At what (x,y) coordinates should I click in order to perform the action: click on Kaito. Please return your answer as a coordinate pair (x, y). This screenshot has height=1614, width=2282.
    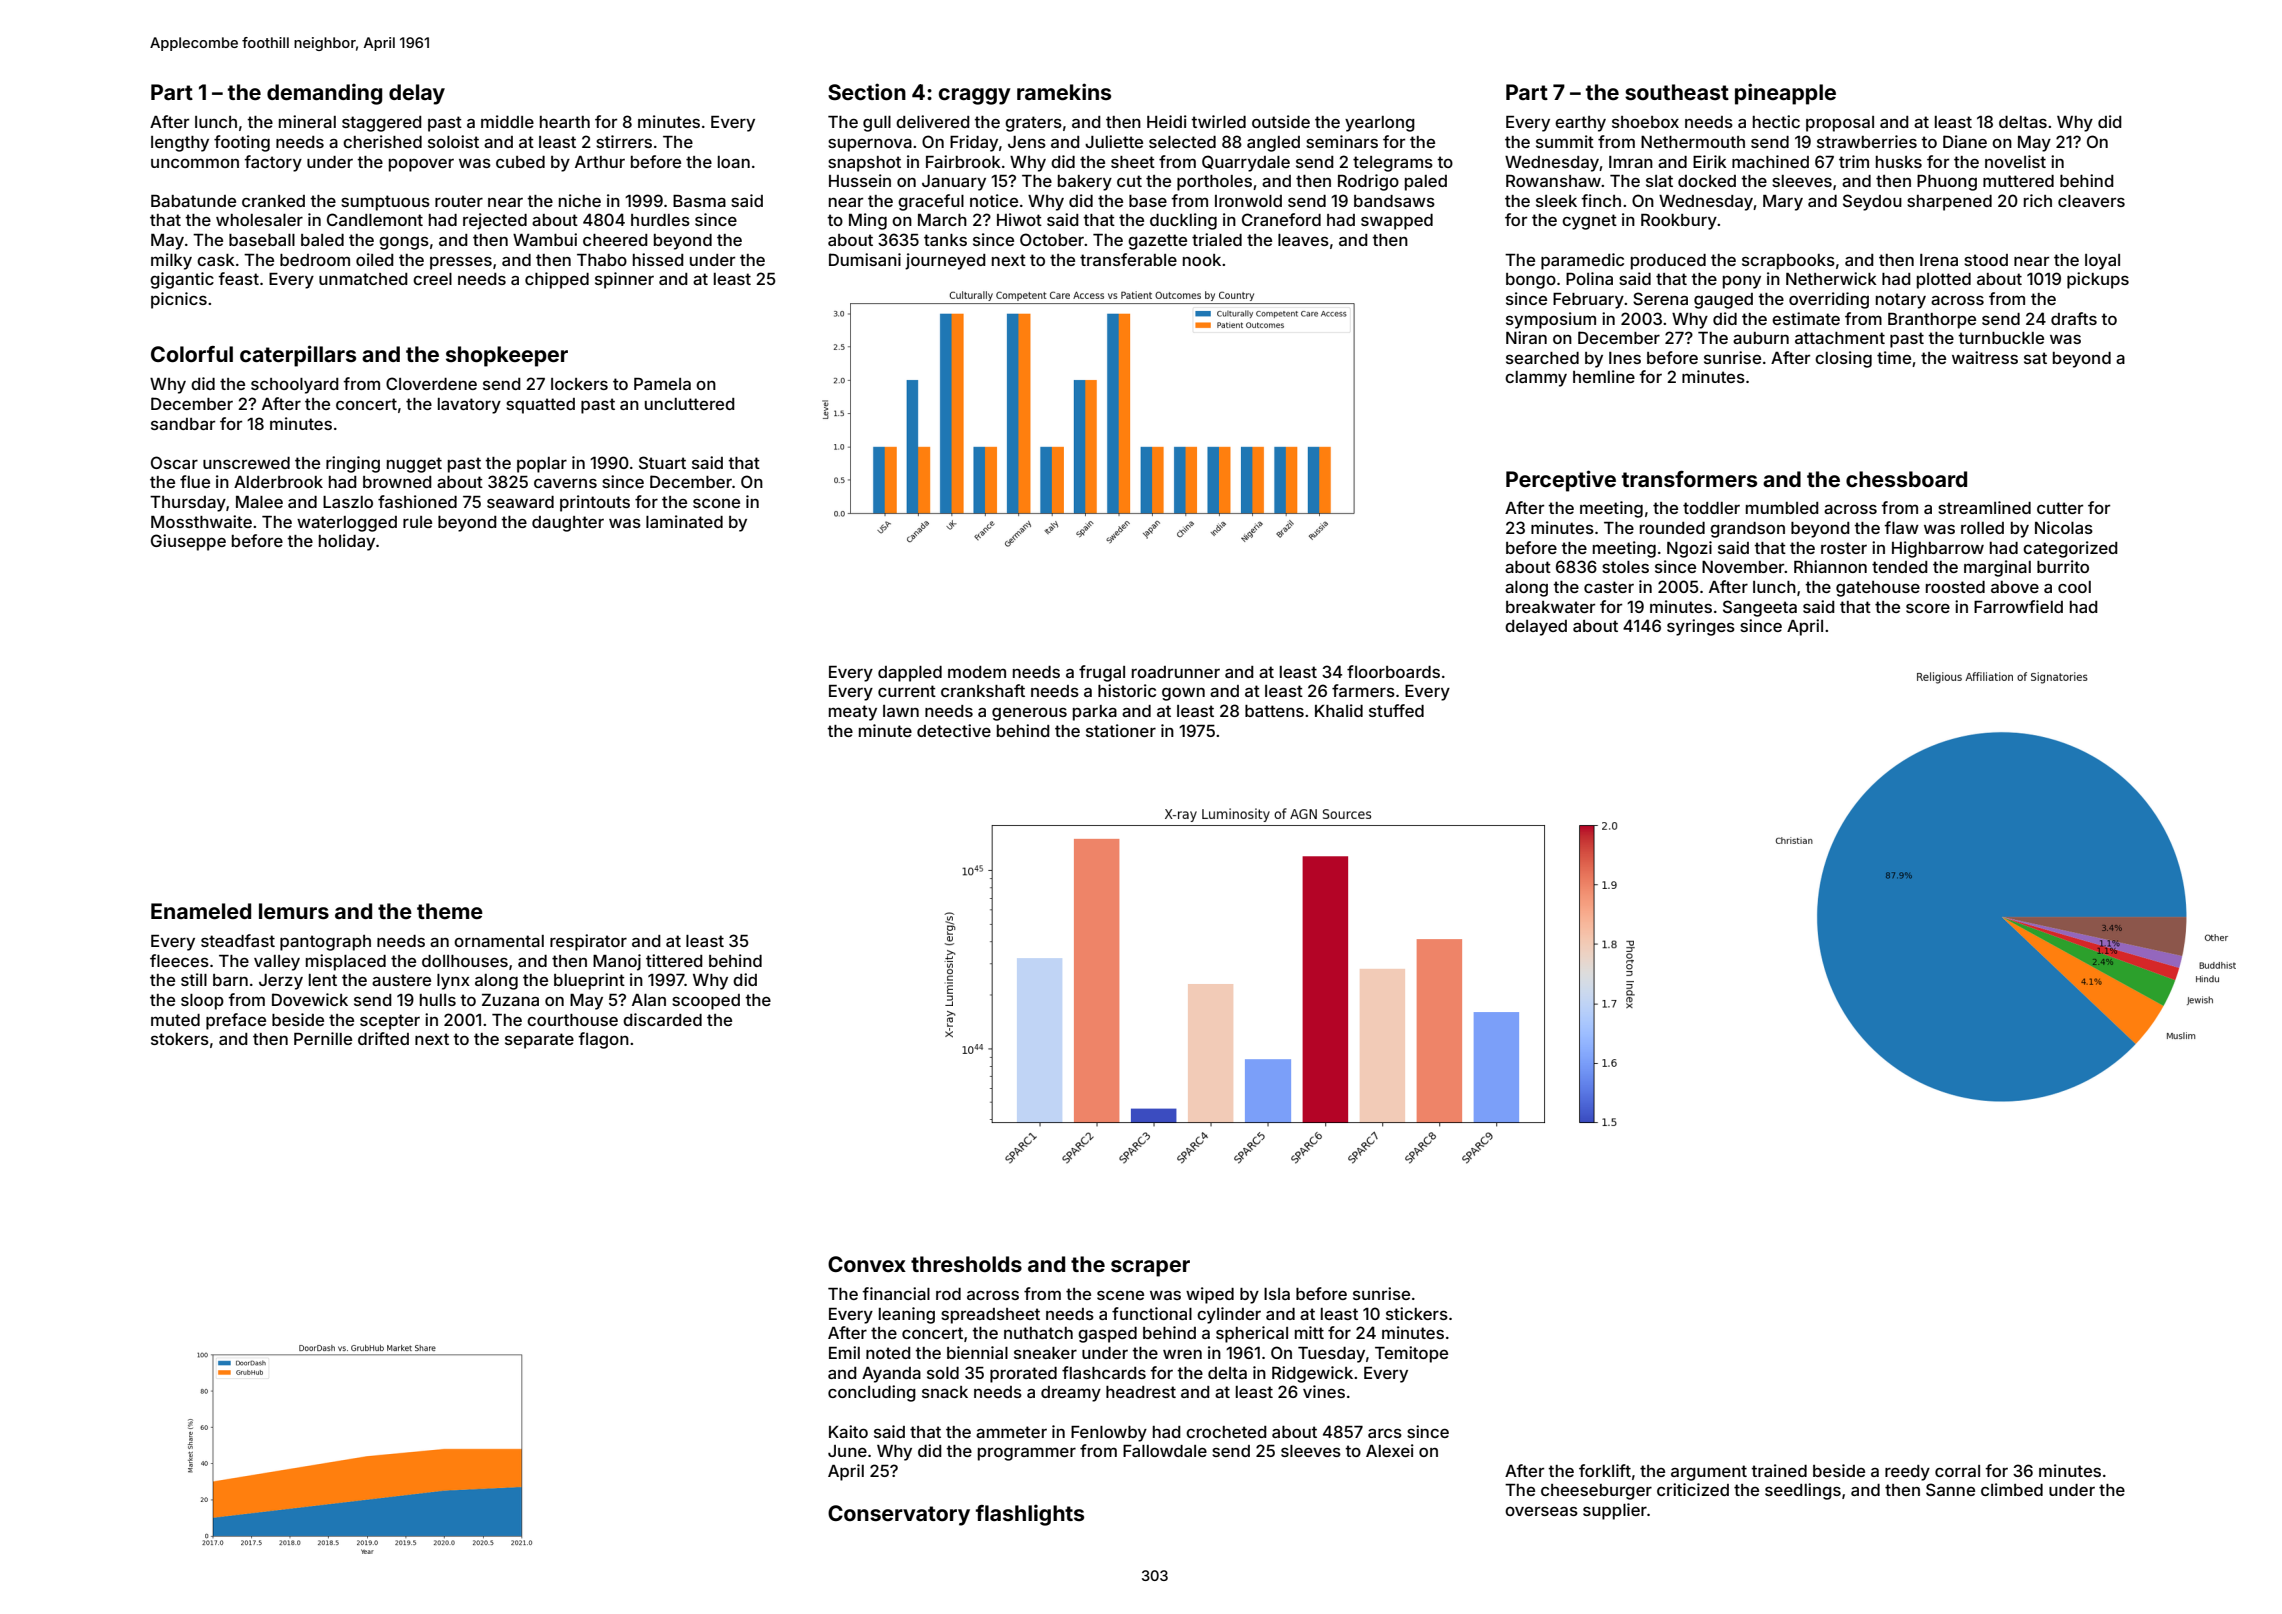
    Looking at the image, I should click on (848, 1431).
